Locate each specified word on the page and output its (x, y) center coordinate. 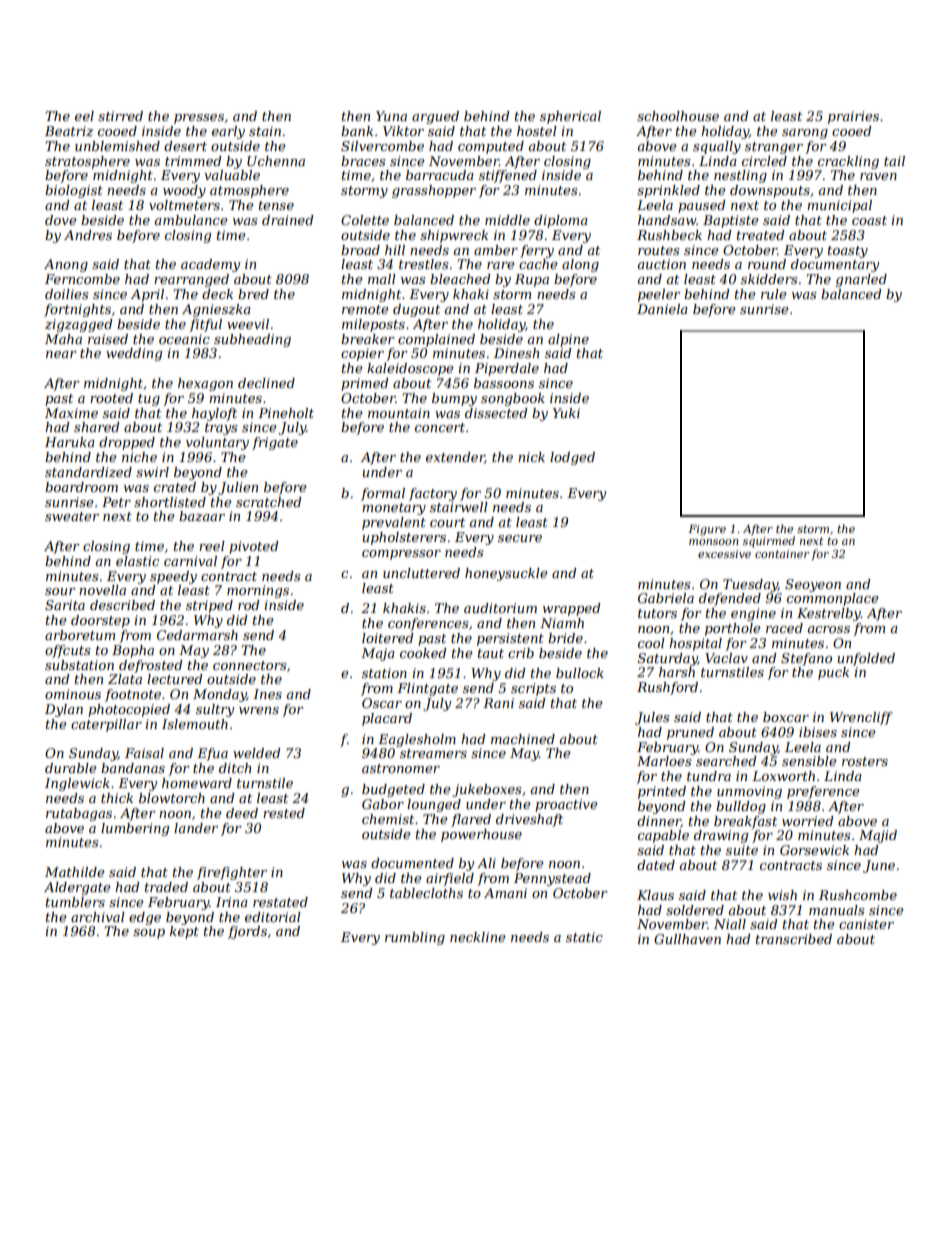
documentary (835, 265)
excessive (724, 554)
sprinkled (668, 191)
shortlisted (170, 502)
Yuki (566, 413)
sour (60, 591)
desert (185, 146)
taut (491, 653)
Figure (707, 530)
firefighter (232, 873)
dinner (659, 822)
